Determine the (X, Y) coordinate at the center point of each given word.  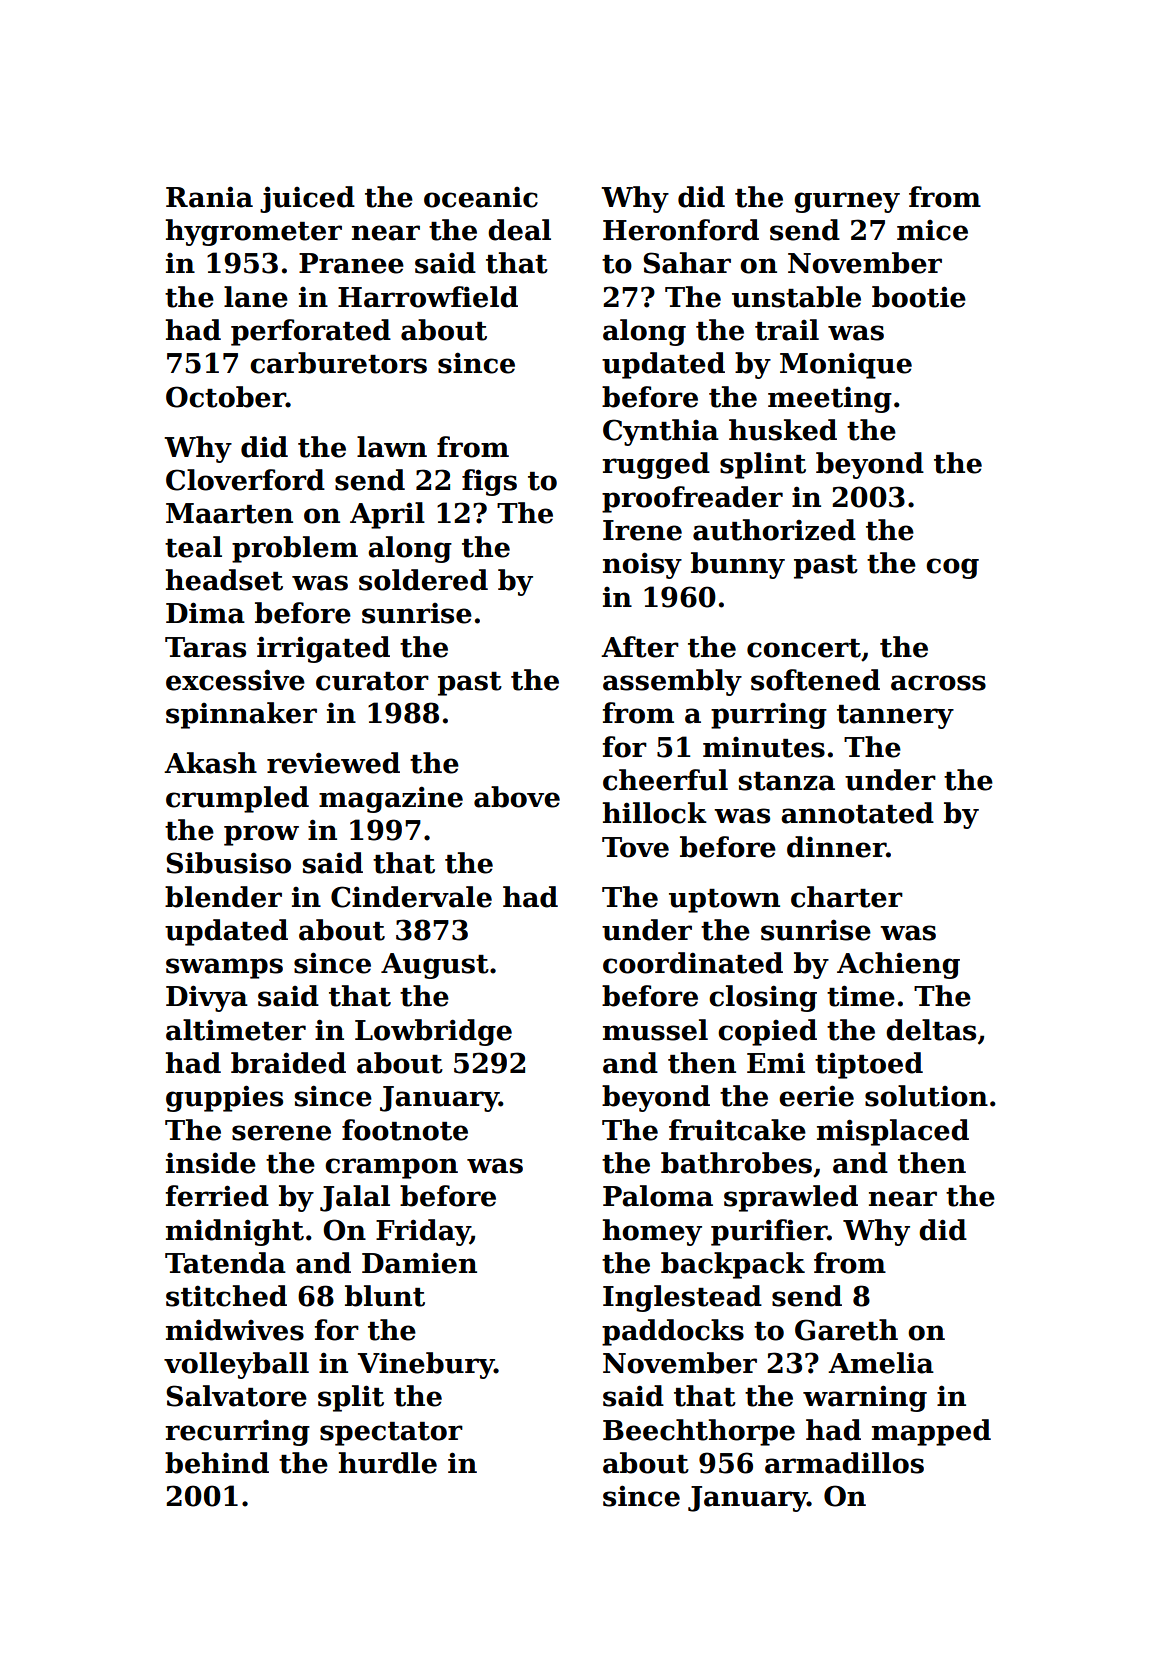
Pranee (351, 263)
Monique (846, 365)
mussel (655, 1030)
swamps (224, 968)
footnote (405, 1130)
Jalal (355, 1198)
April (387, 515)
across (938, 683)
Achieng (898, 965)
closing (763, 998)
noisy (642, 565)
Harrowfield (428, 297)
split (351, 1398)
